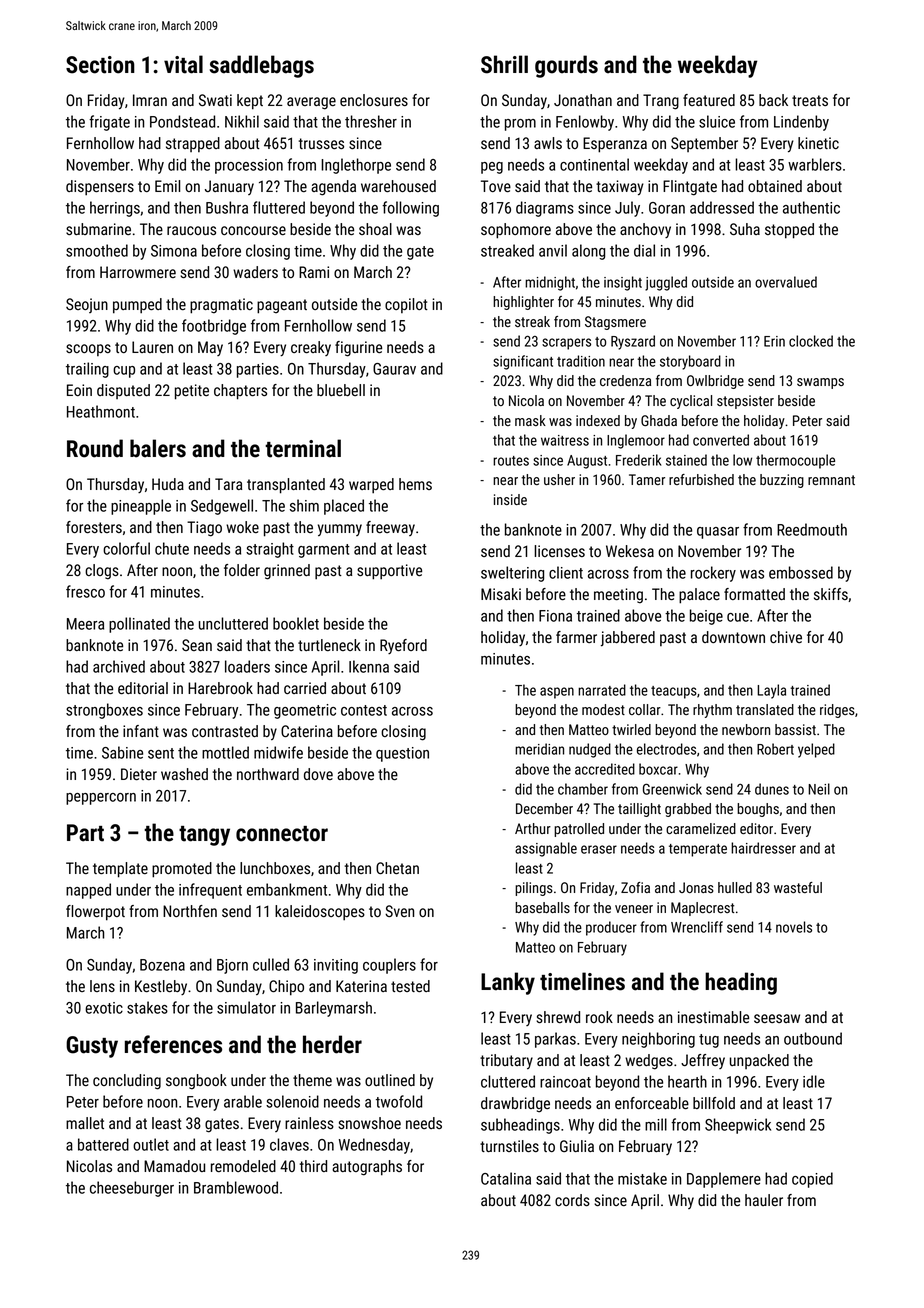 The width and height of the screenshot is (924, 1308). Describe the element at coordinates (341, 390) in the screenshot. I see `bluebell` at that location.
